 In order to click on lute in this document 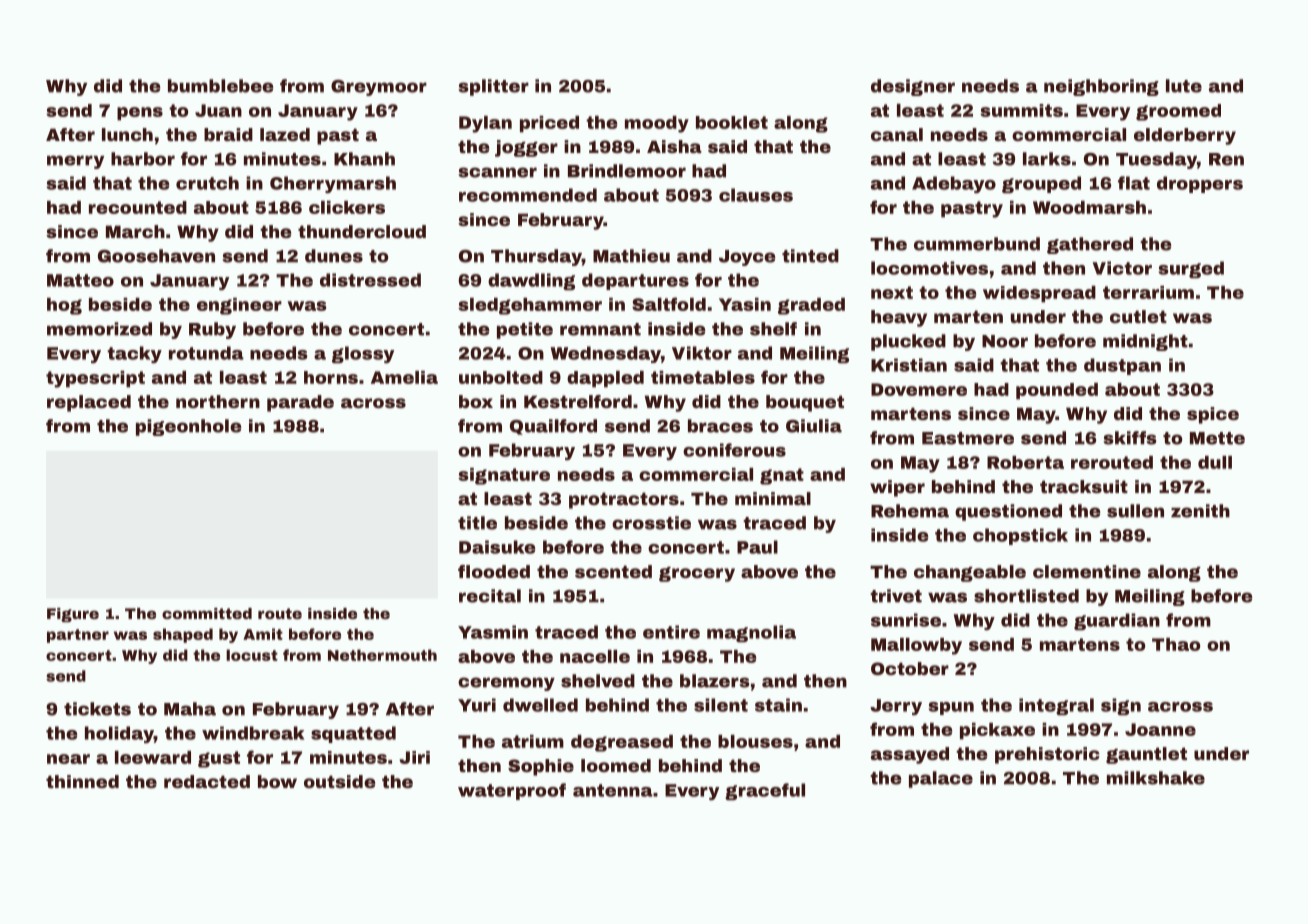, I will do `click(1184, 86)`.
